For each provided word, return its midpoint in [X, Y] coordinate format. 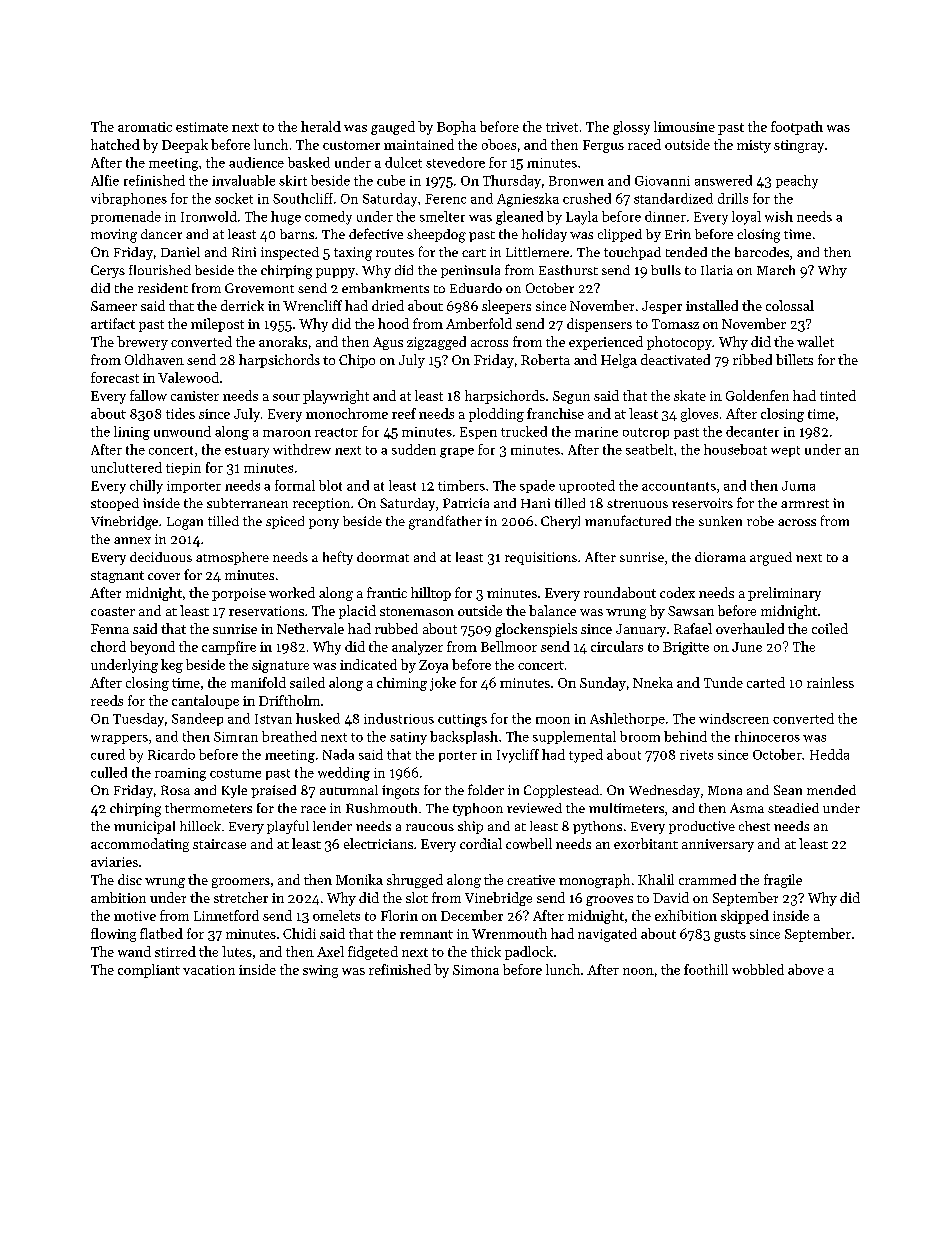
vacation [209, 970]
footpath [797, 128]
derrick [242, 305]
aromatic [145, 127]
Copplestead [561, 791]
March [776, 270]
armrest [805, 503]
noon [638, 971]
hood [393, 323]
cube [391, 180]
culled [109, 772]
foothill [706, 969]
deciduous [161, 557]
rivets [696, 755]
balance [552, 610]
